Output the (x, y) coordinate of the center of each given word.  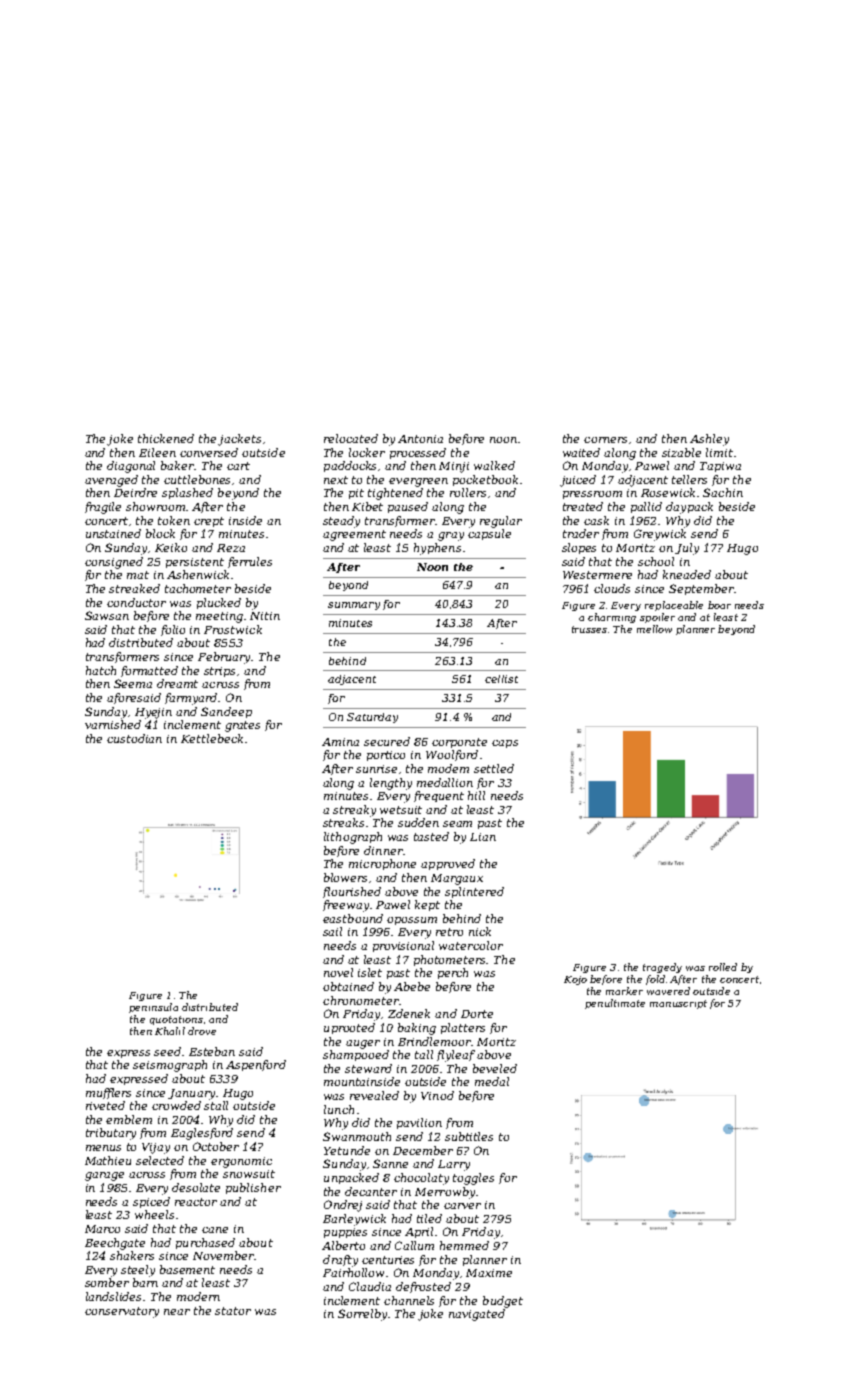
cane (215, 1230)
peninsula (153, 1008)
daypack (689, 508)
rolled (723, 967)
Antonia (420, 439)
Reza (231, 548)
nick (480, 931)
